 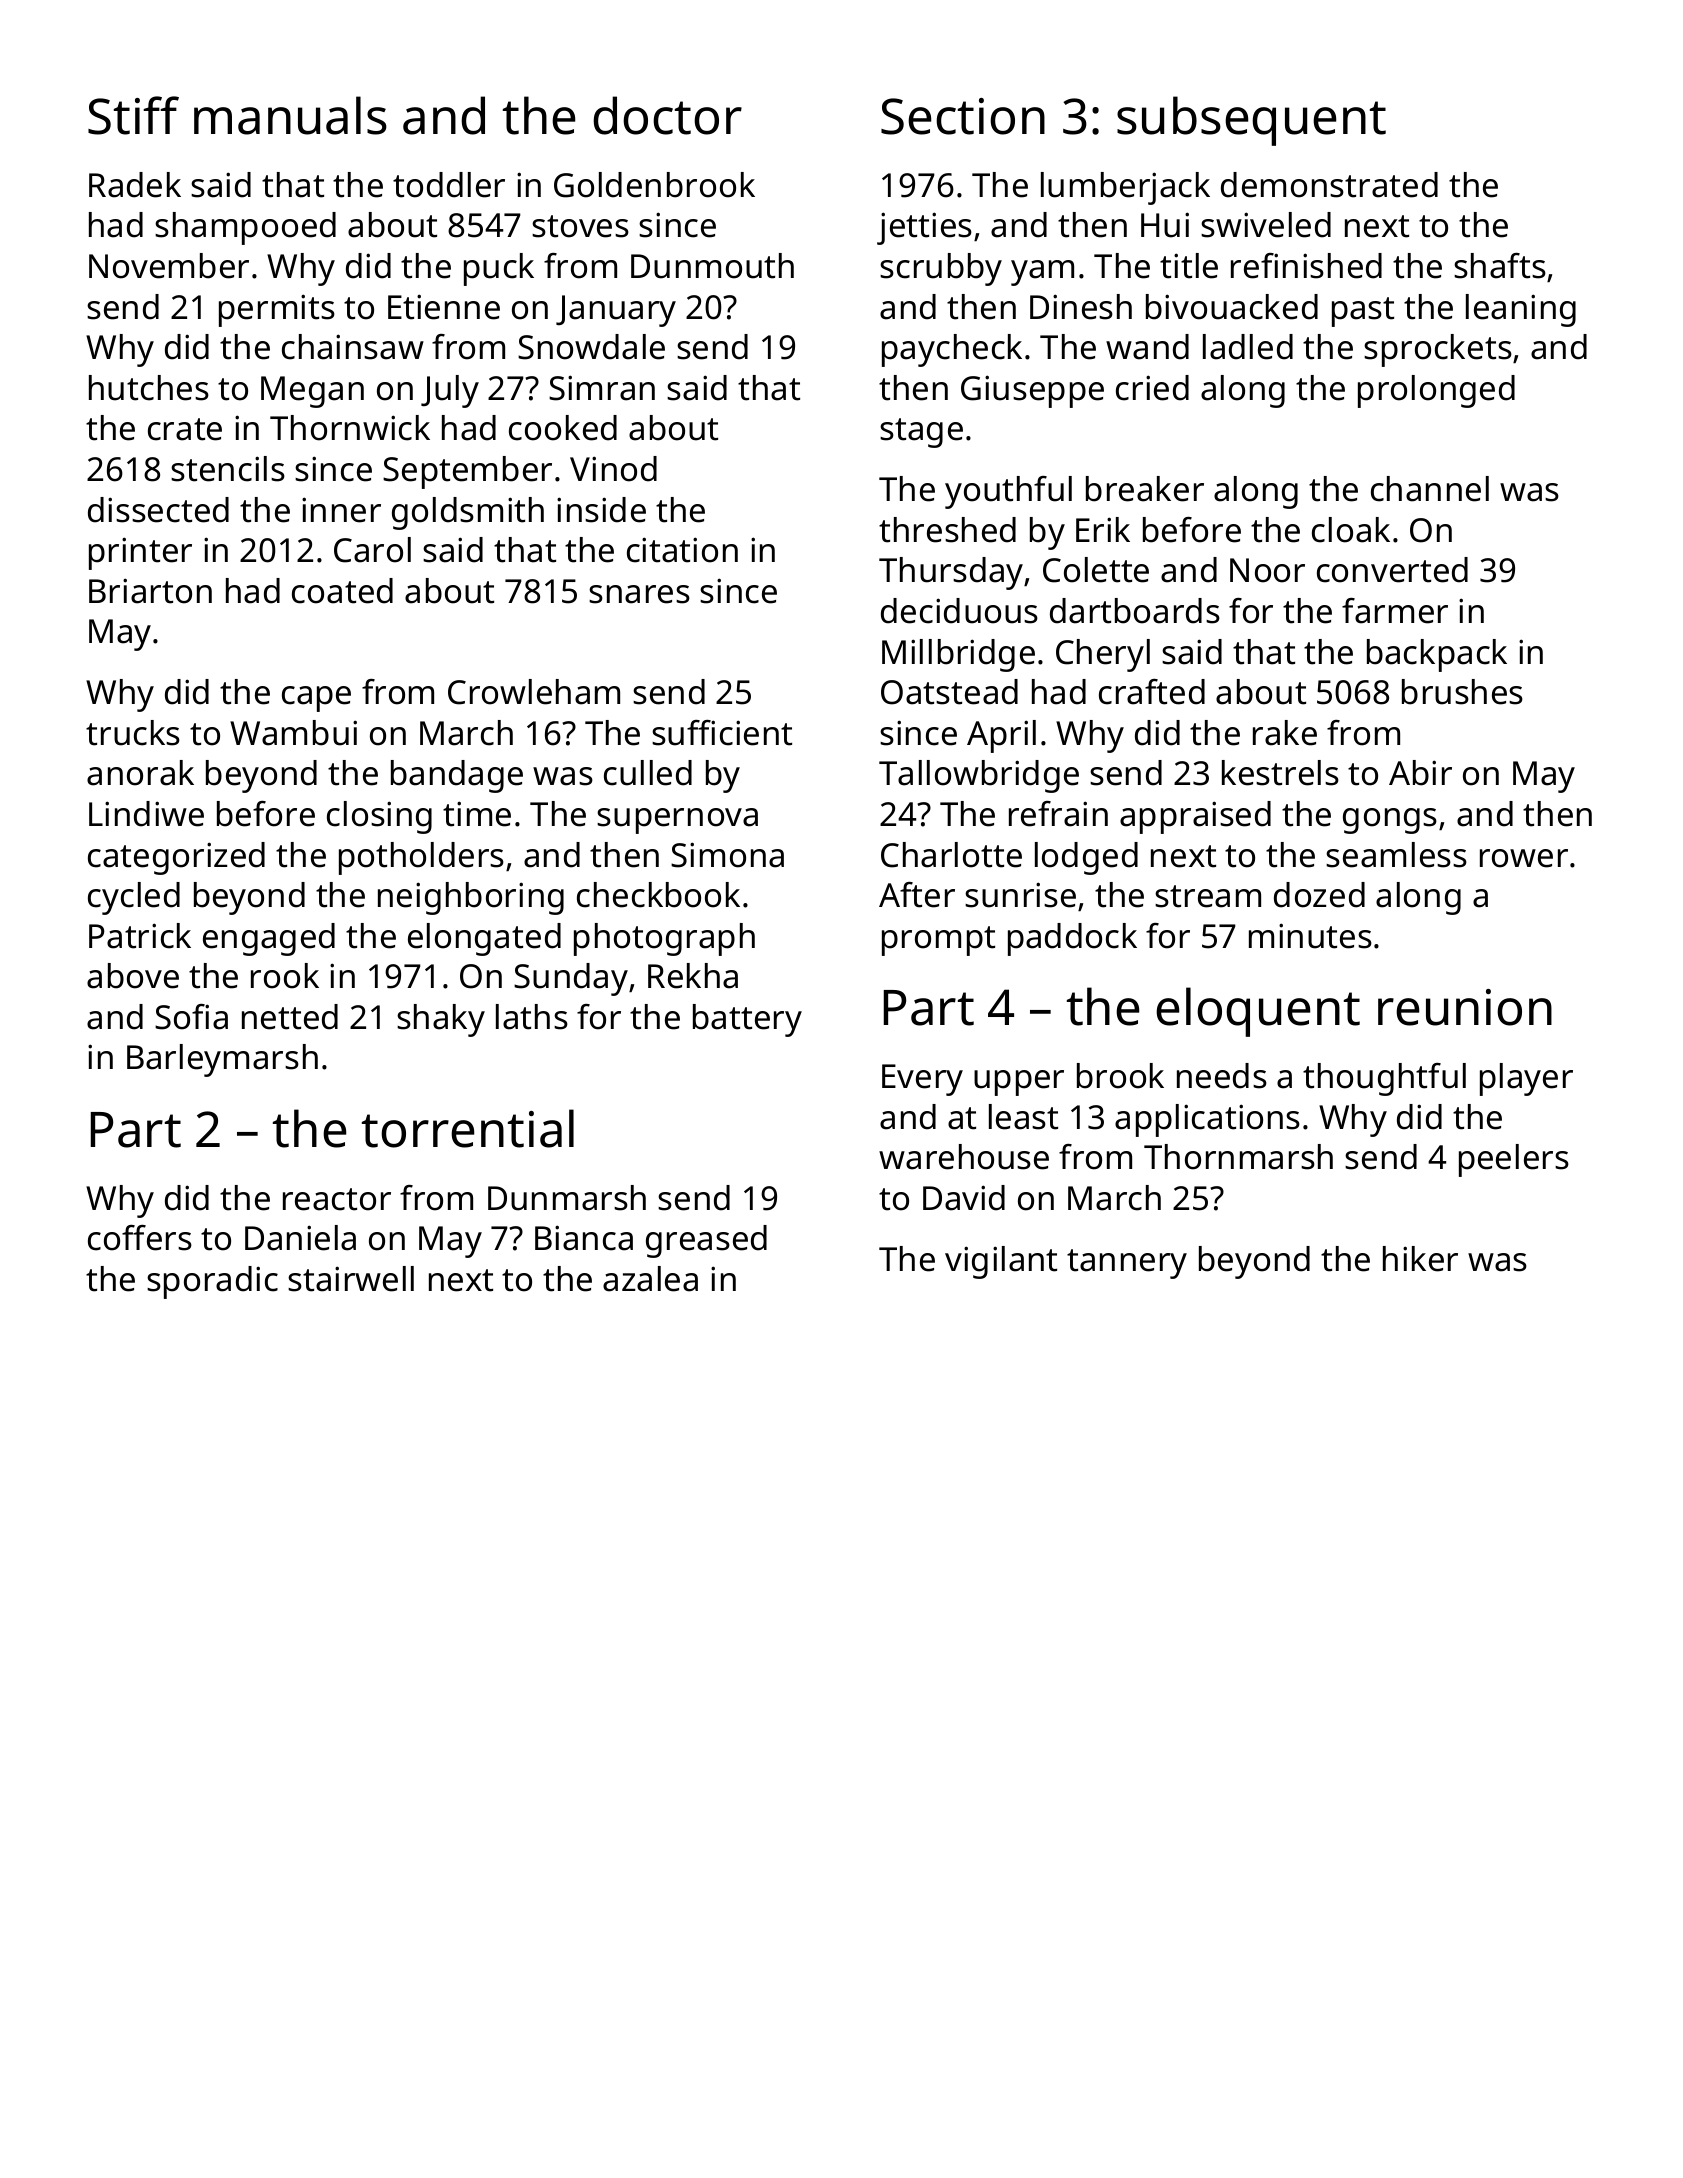 What do you see at coordinates (1251, 121) in the screenshot?
I see `subsequent` at bounding box center [1251, 121].
